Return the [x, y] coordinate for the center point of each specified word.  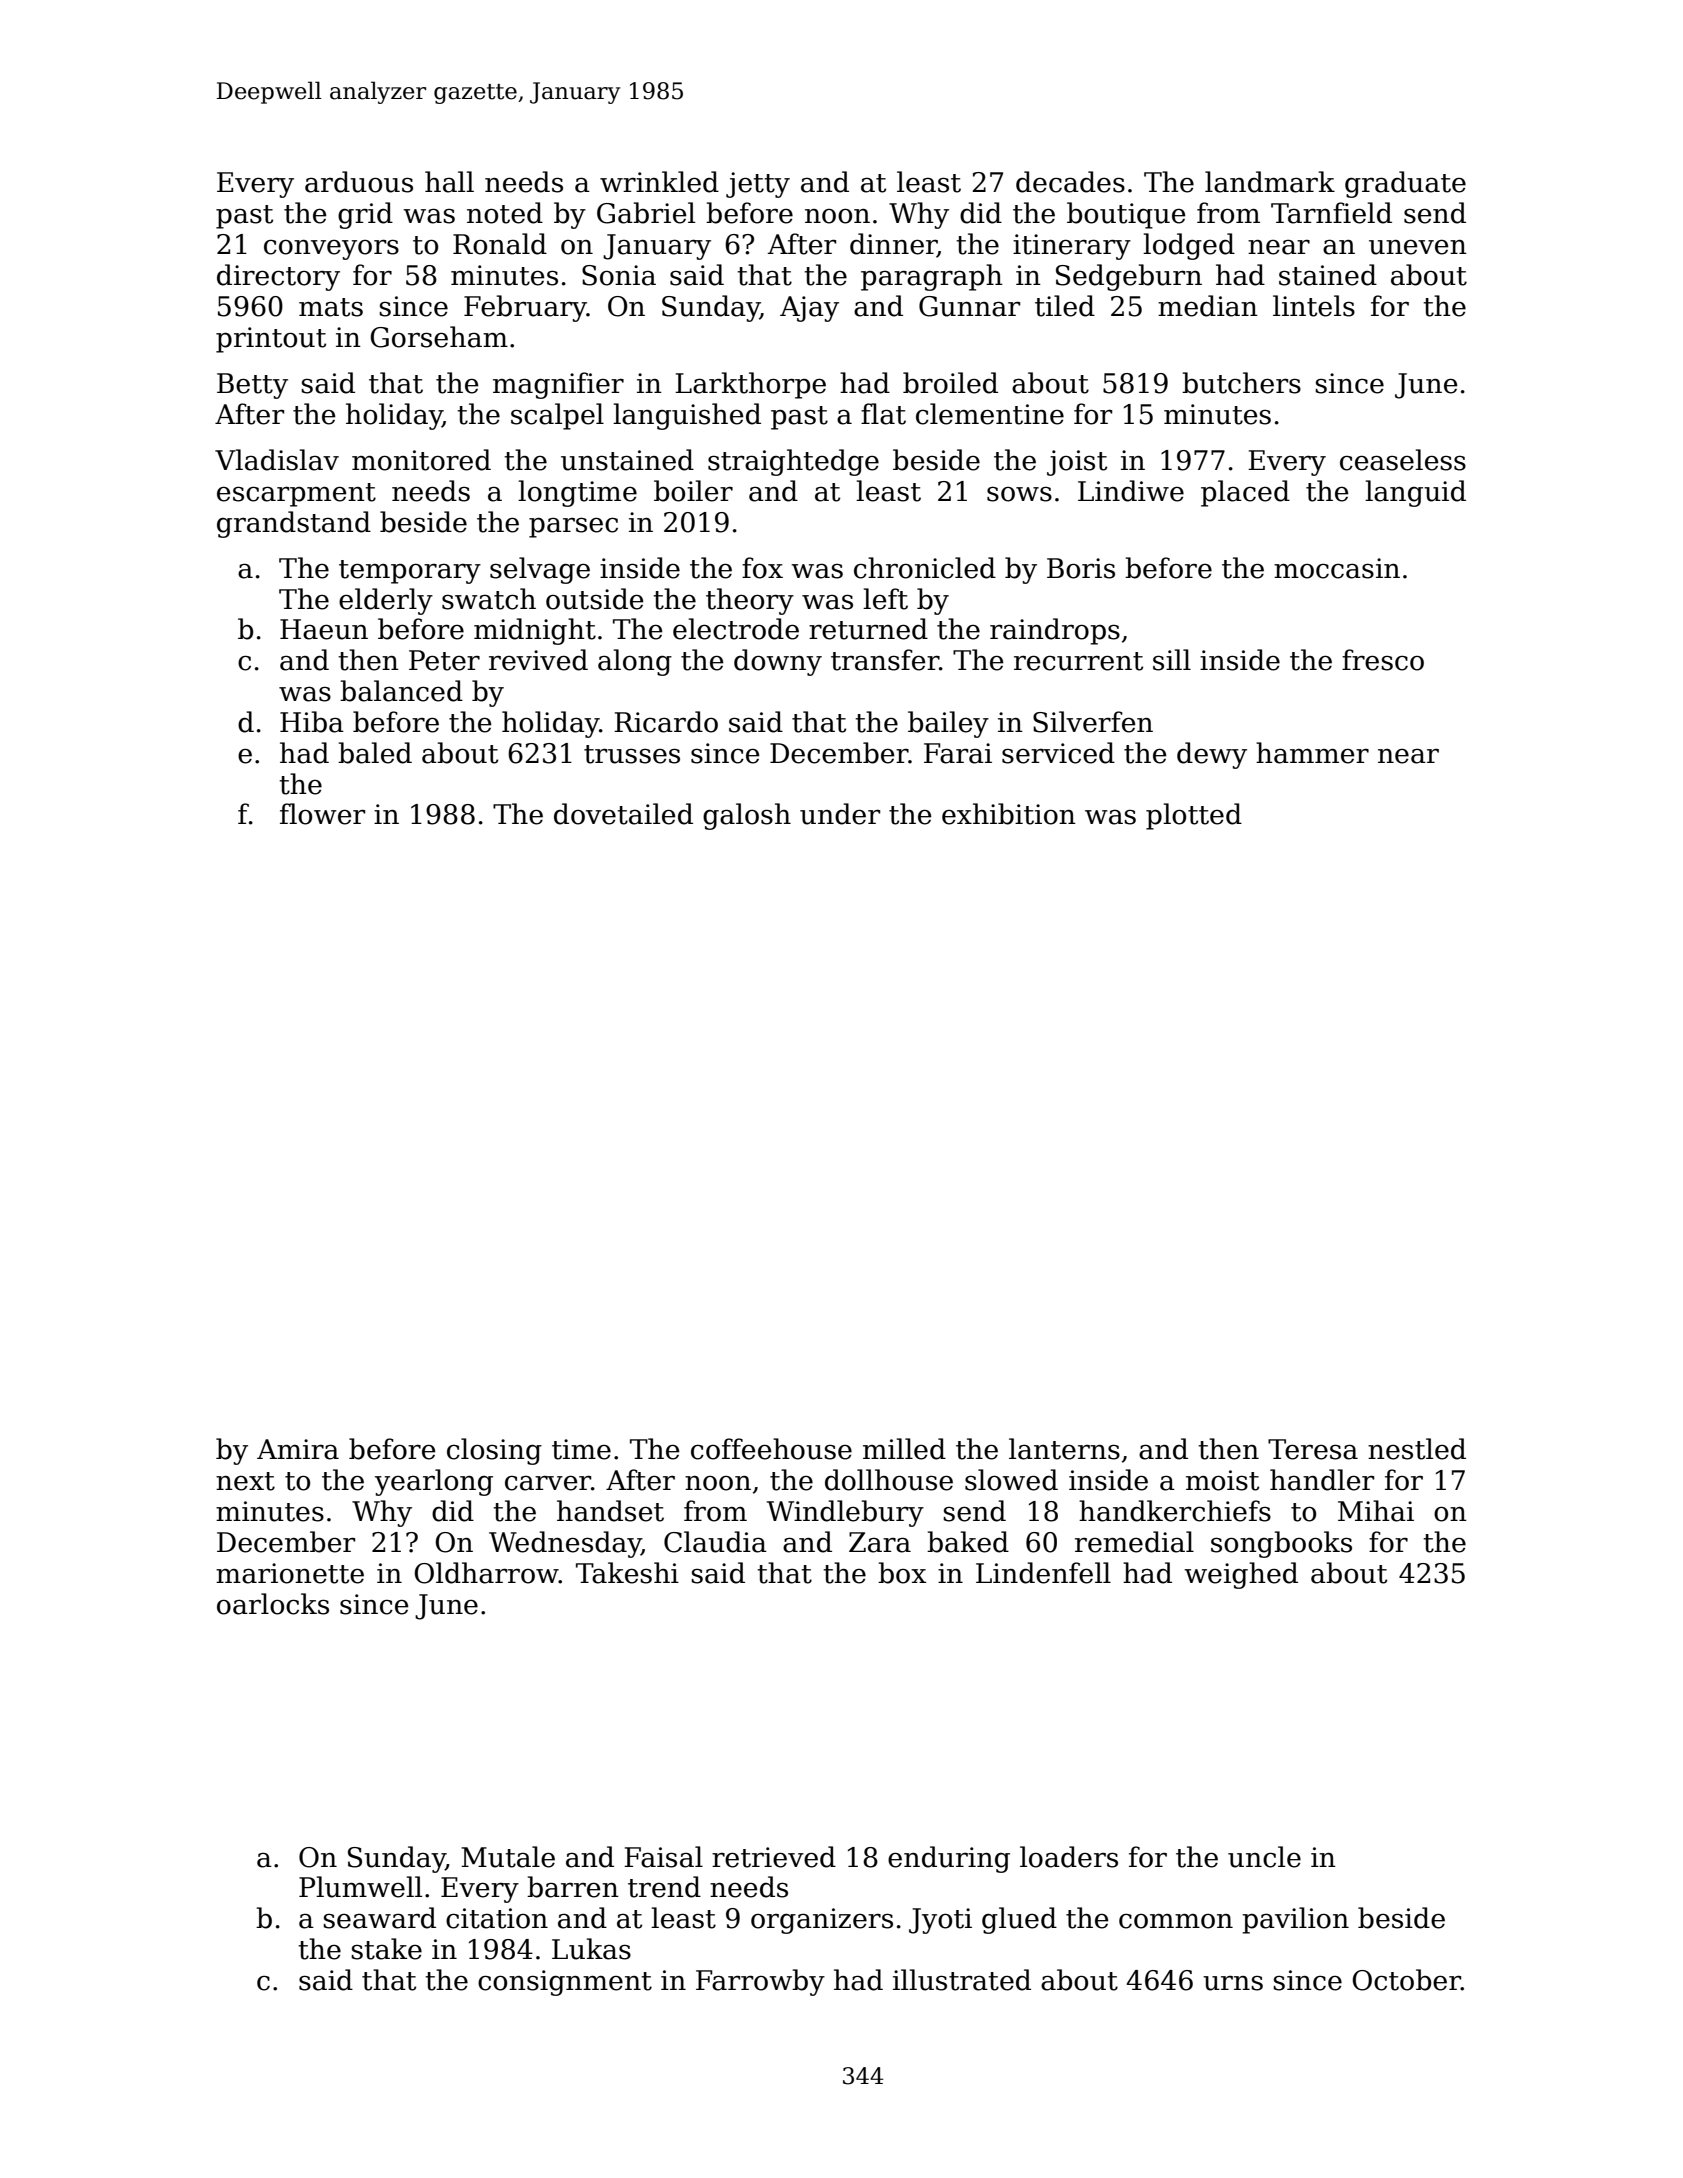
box [902, 1573]
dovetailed [623, 814]
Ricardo [666, 722]
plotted [1194, 816]
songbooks [1281, 1544]
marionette [290, 1573]
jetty [758, 185]
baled [375, 753]
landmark [1270, 182]
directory [278, 277]
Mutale [508, 1857]
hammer [1312, 753]
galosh [747, 816]
